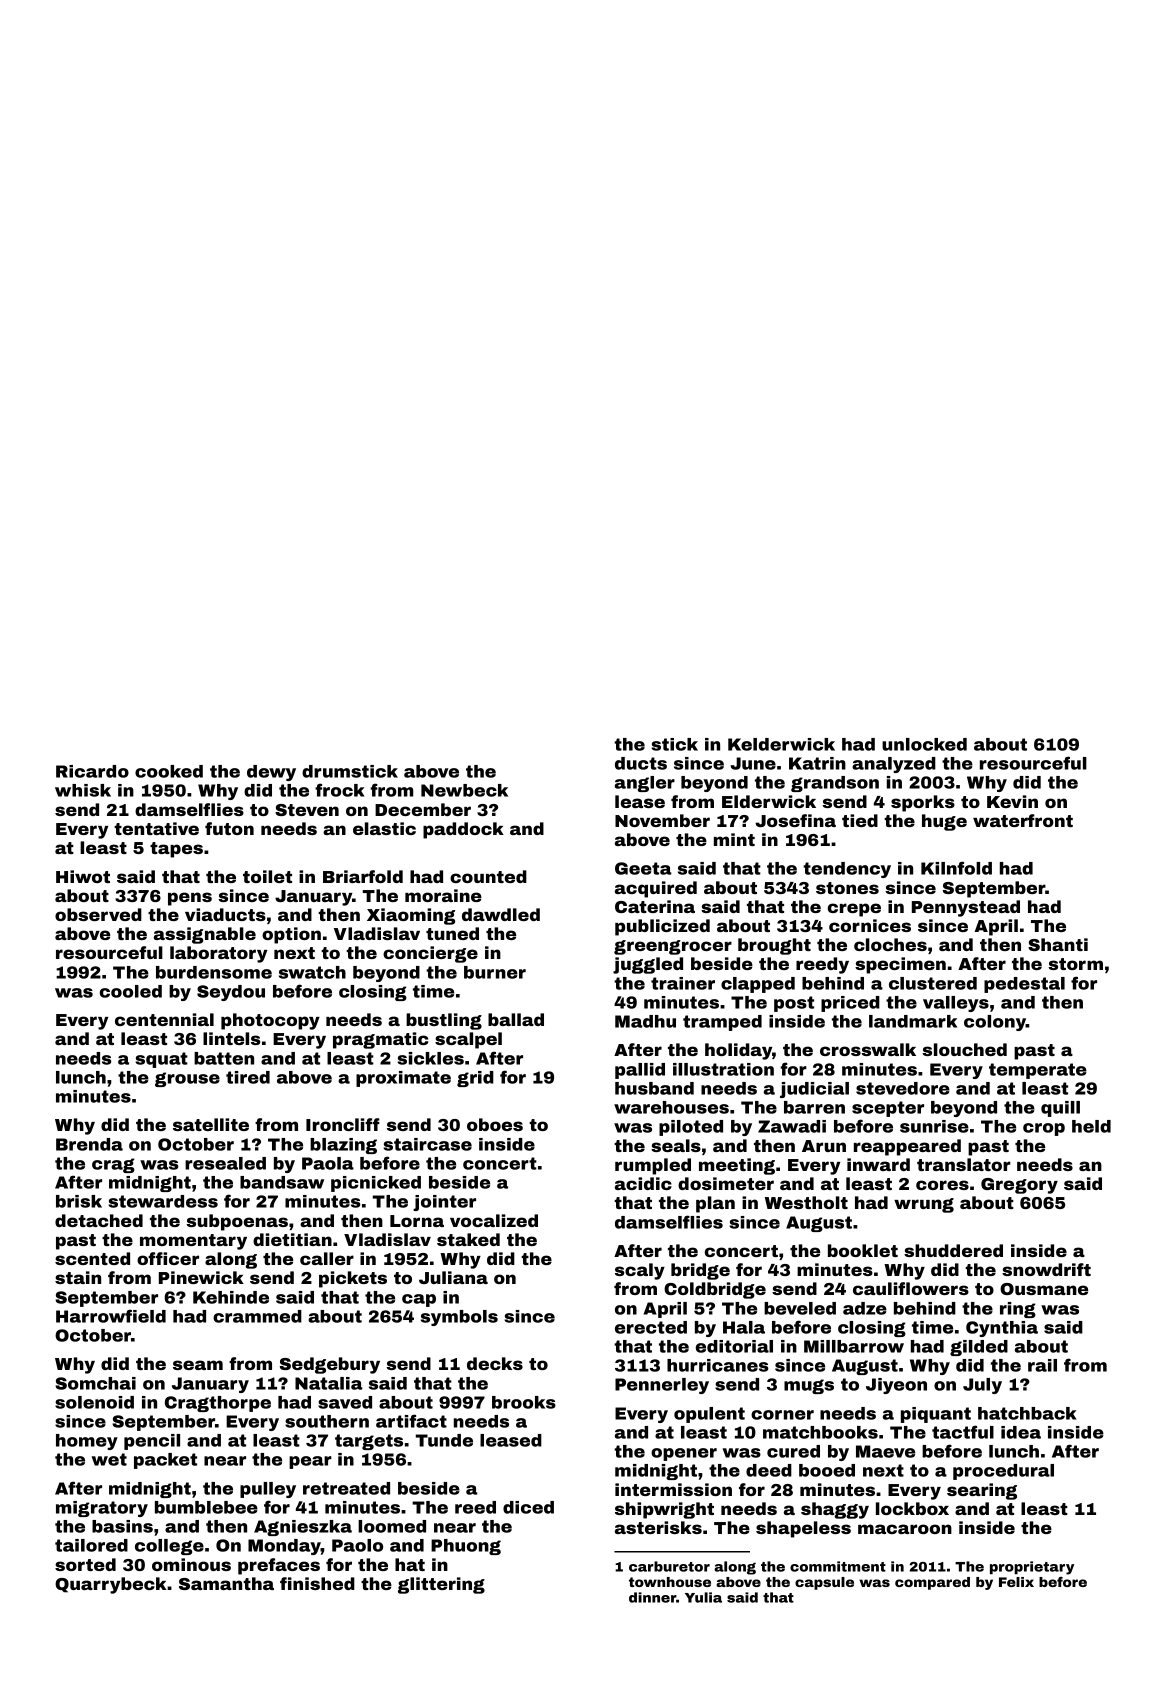 Image resolution: width=1171 pixels, height=1695 pixels. I want to click on symbols, so click(459, 1318).
